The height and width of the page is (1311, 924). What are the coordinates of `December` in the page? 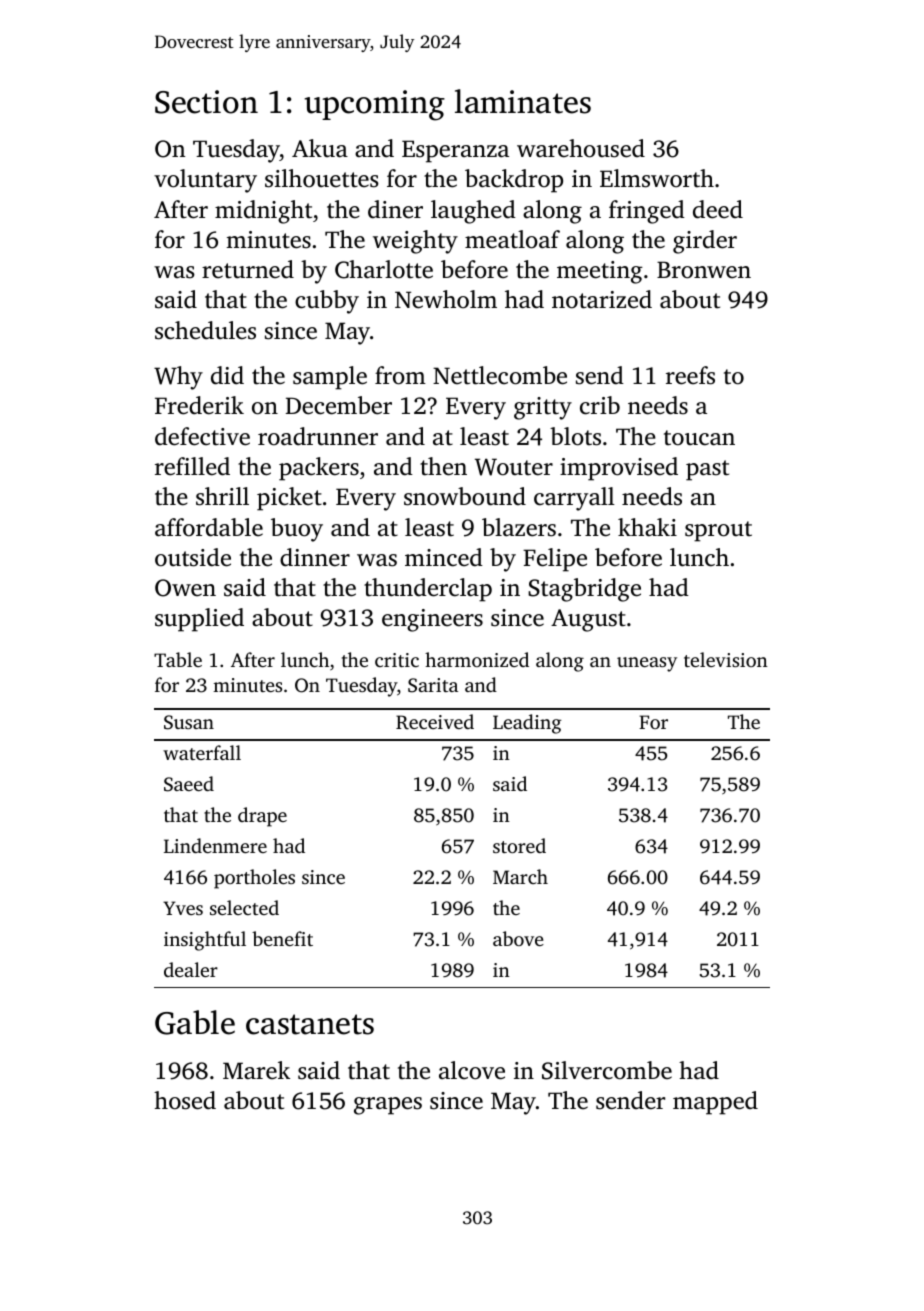 It's located at (339, 405).
